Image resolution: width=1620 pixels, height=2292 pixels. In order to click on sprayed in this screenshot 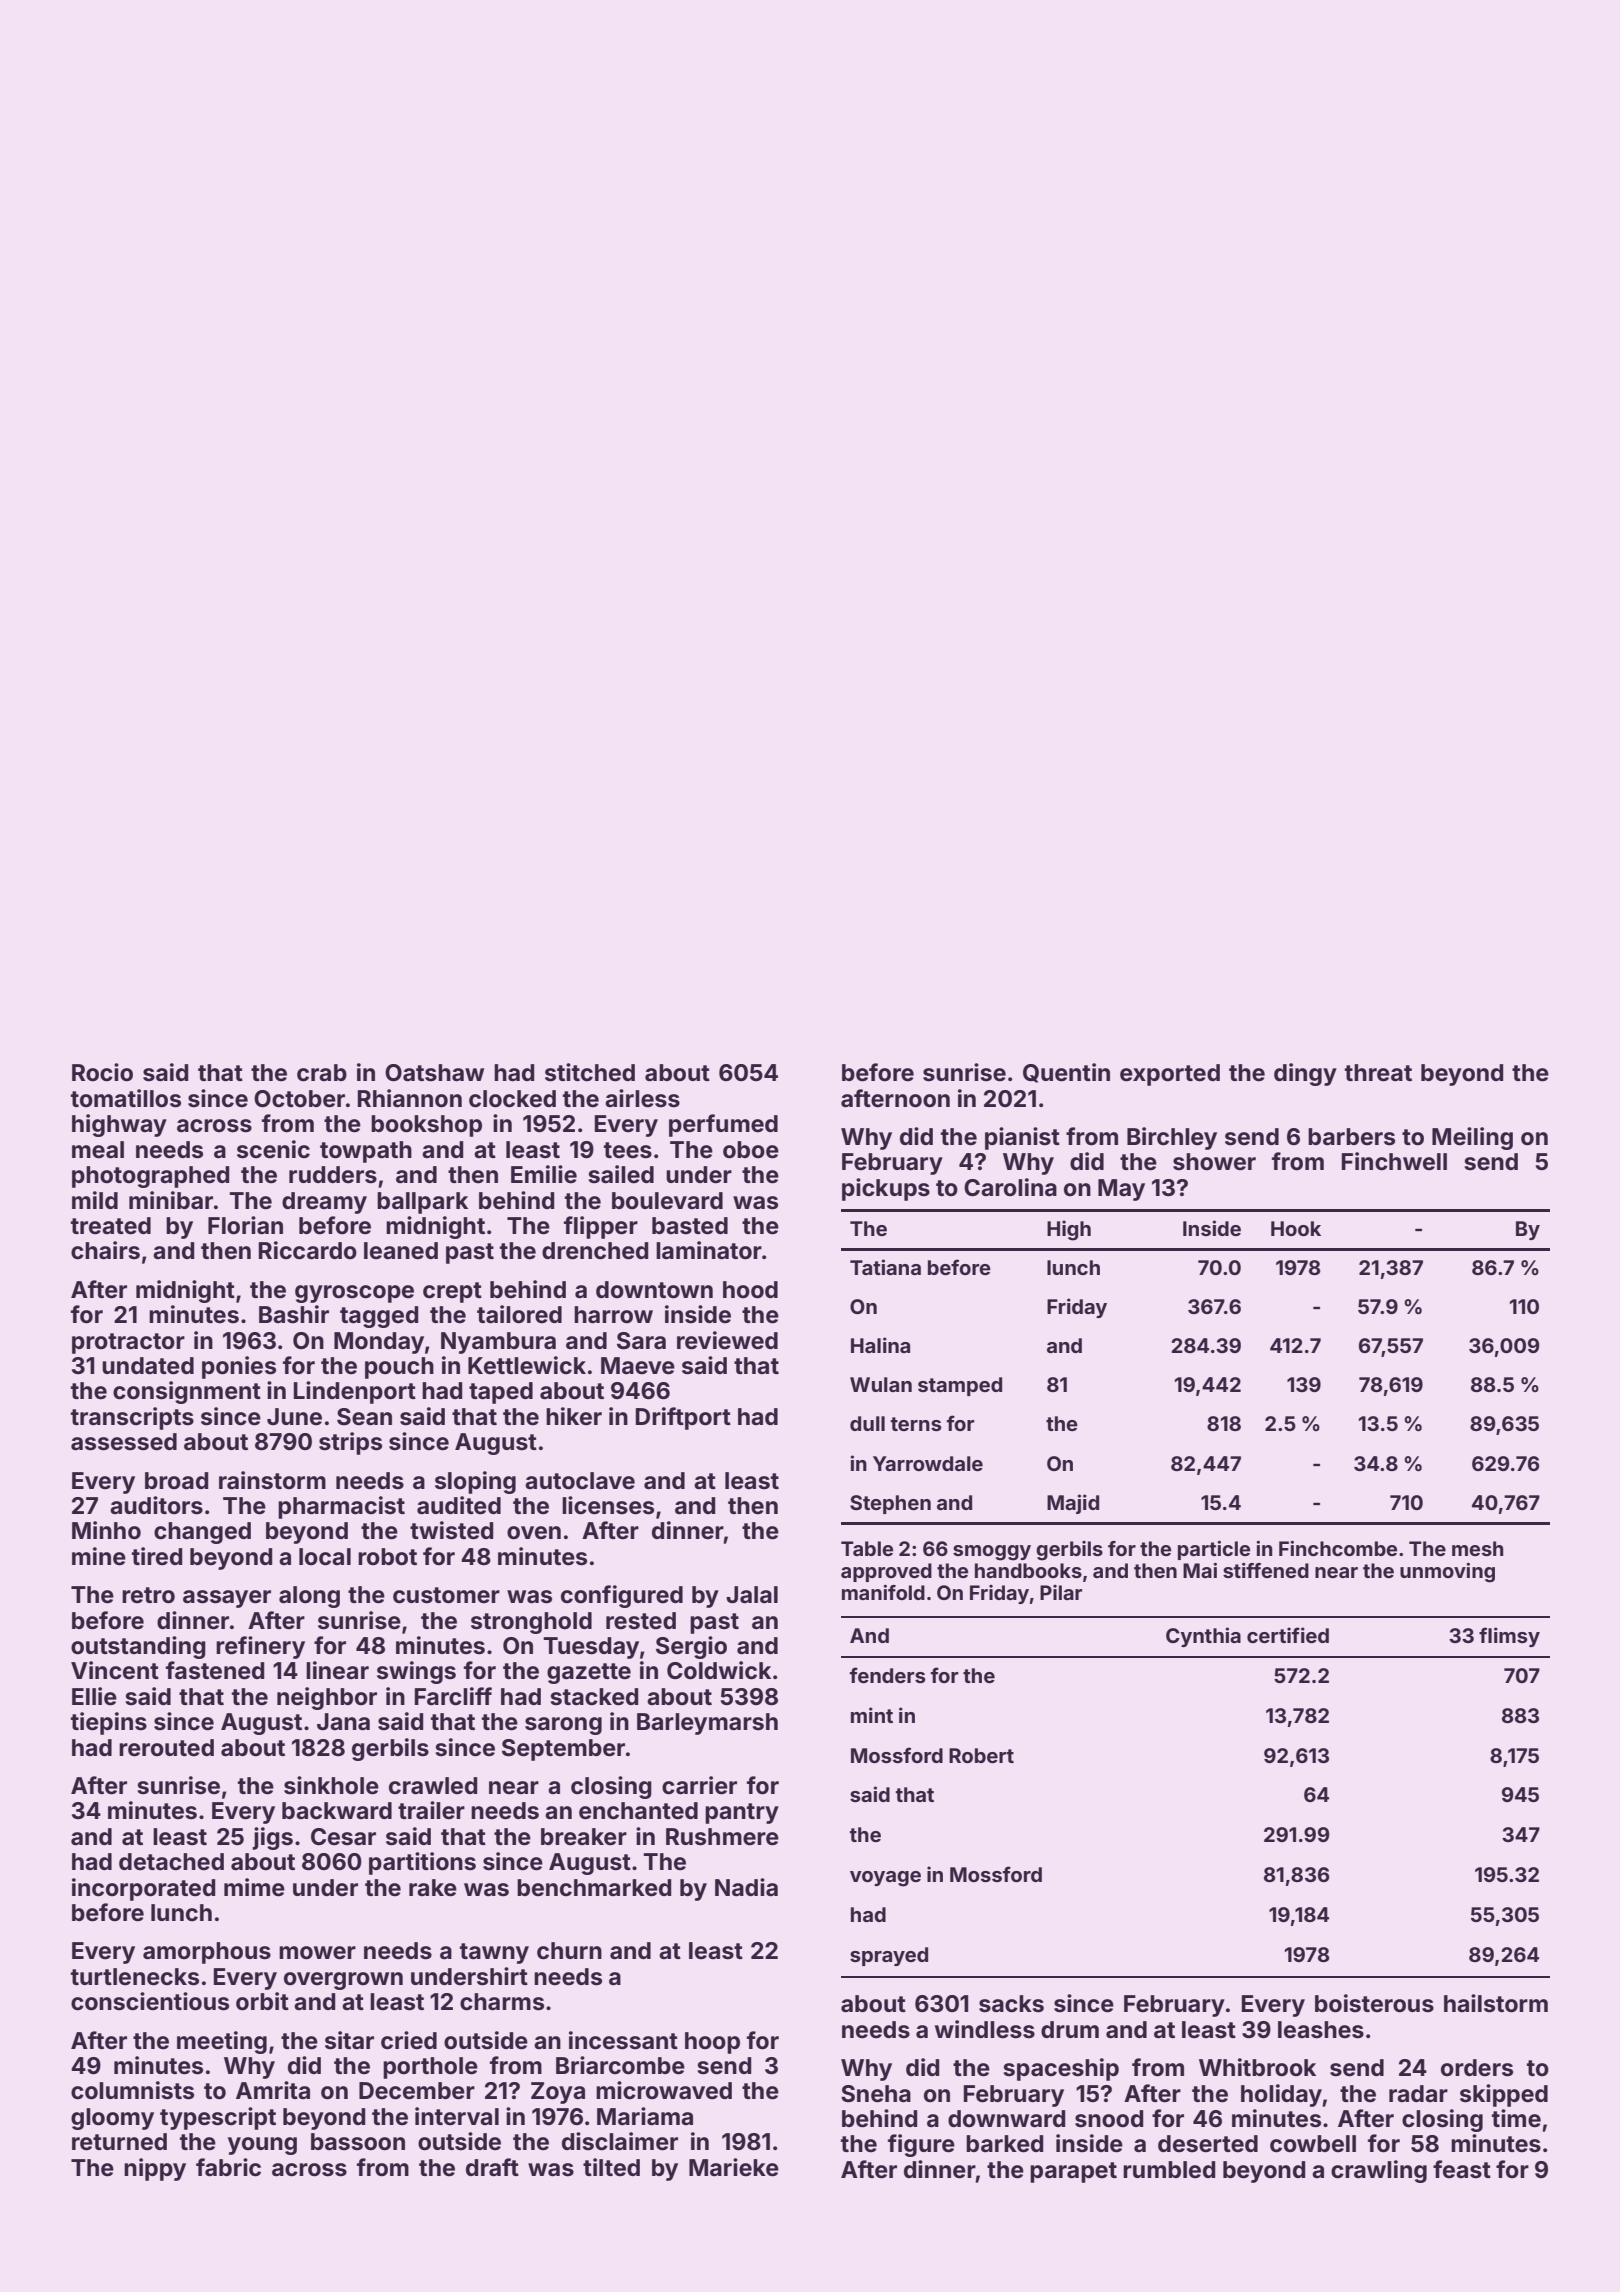, I will do `click(889, 1956)`.
